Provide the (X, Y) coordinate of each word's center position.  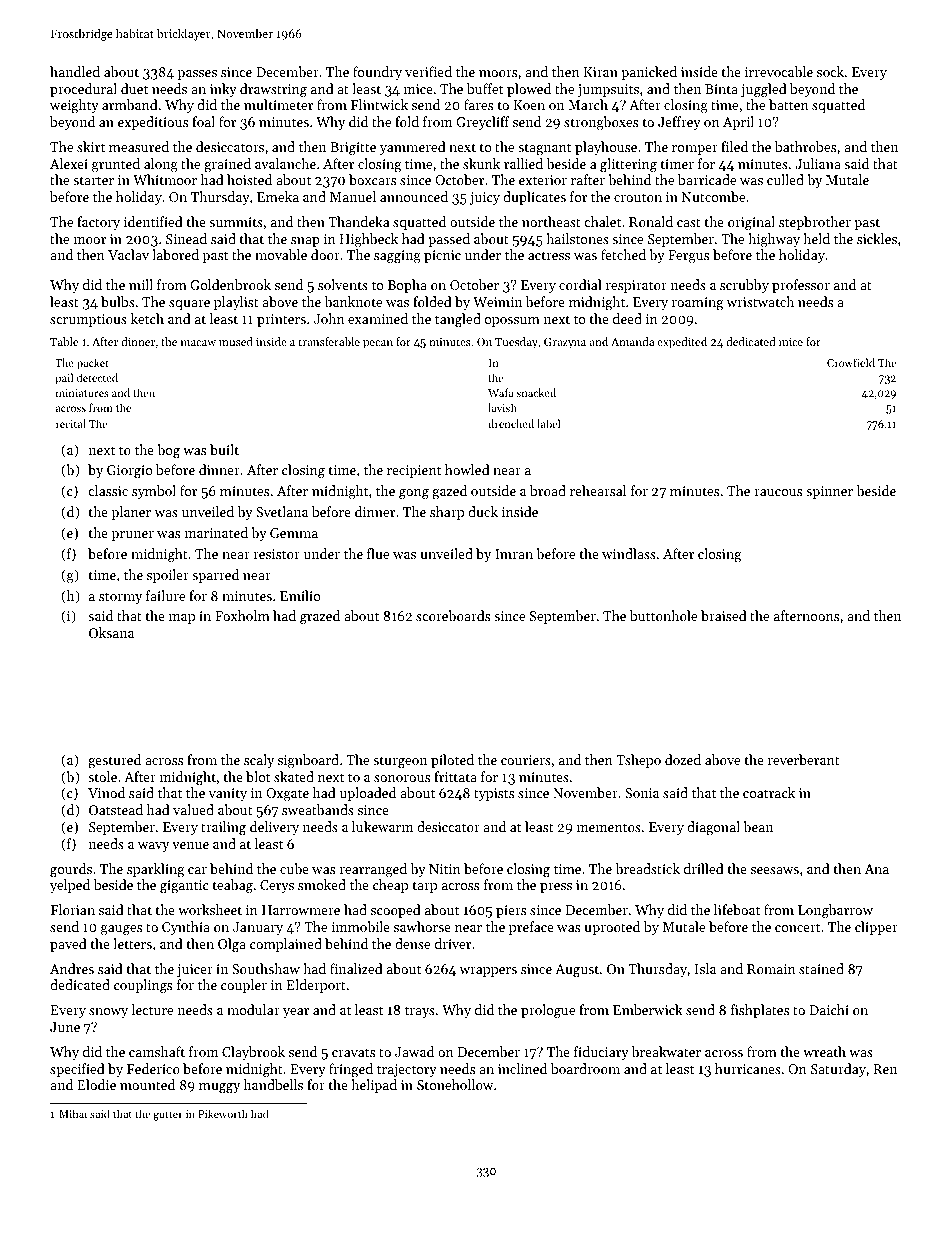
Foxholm (242, 615)
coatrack (769, 792)
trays (420, 1012)
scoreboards (453, 615)
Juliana (818, 163)
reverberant (804, 759)
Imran (514, 554)
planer (131, 513)
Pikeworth (223, 1113)
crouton (638, 197)
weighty (74, 106)
